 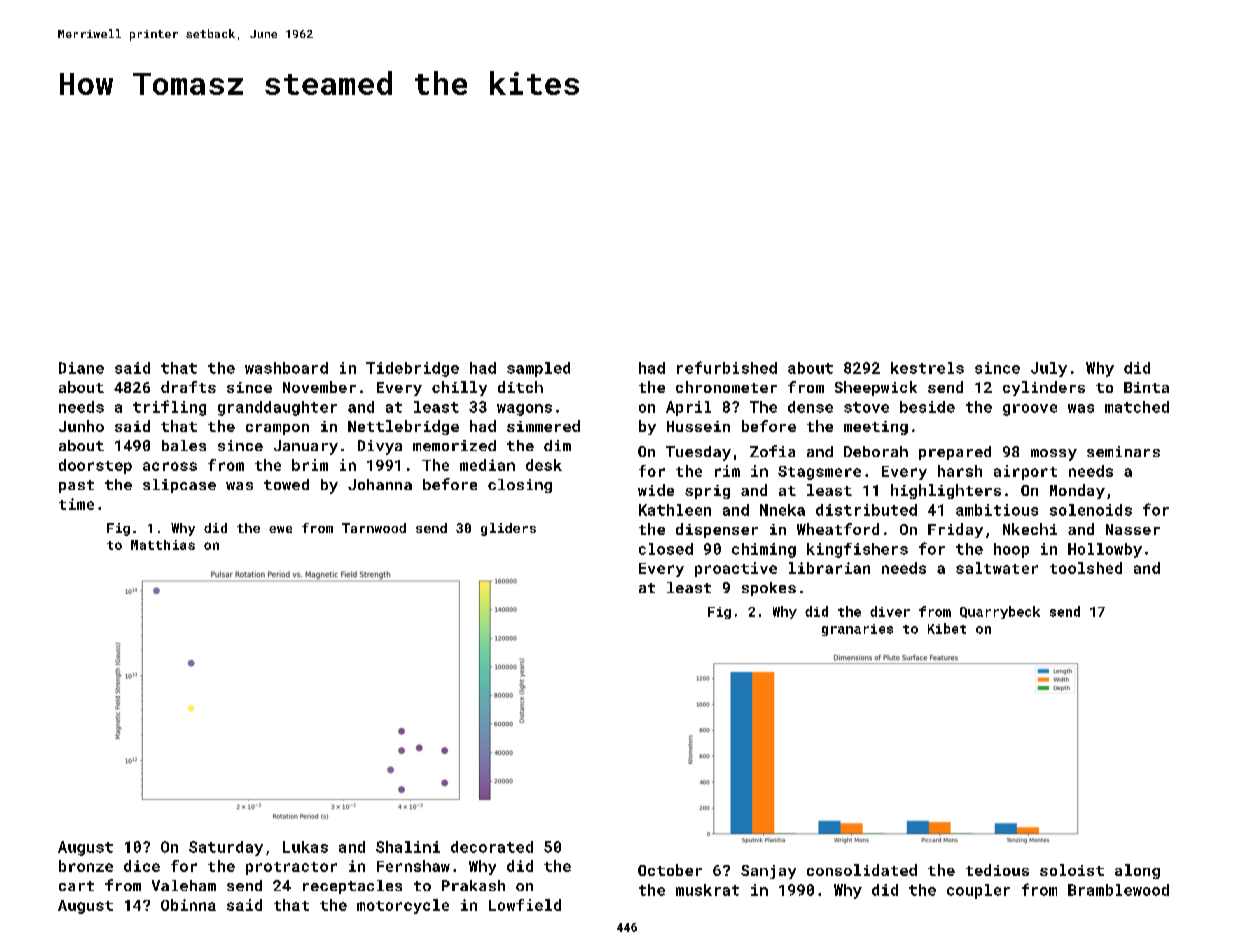 I want to click on bronze, so click(x=86, y=866).
